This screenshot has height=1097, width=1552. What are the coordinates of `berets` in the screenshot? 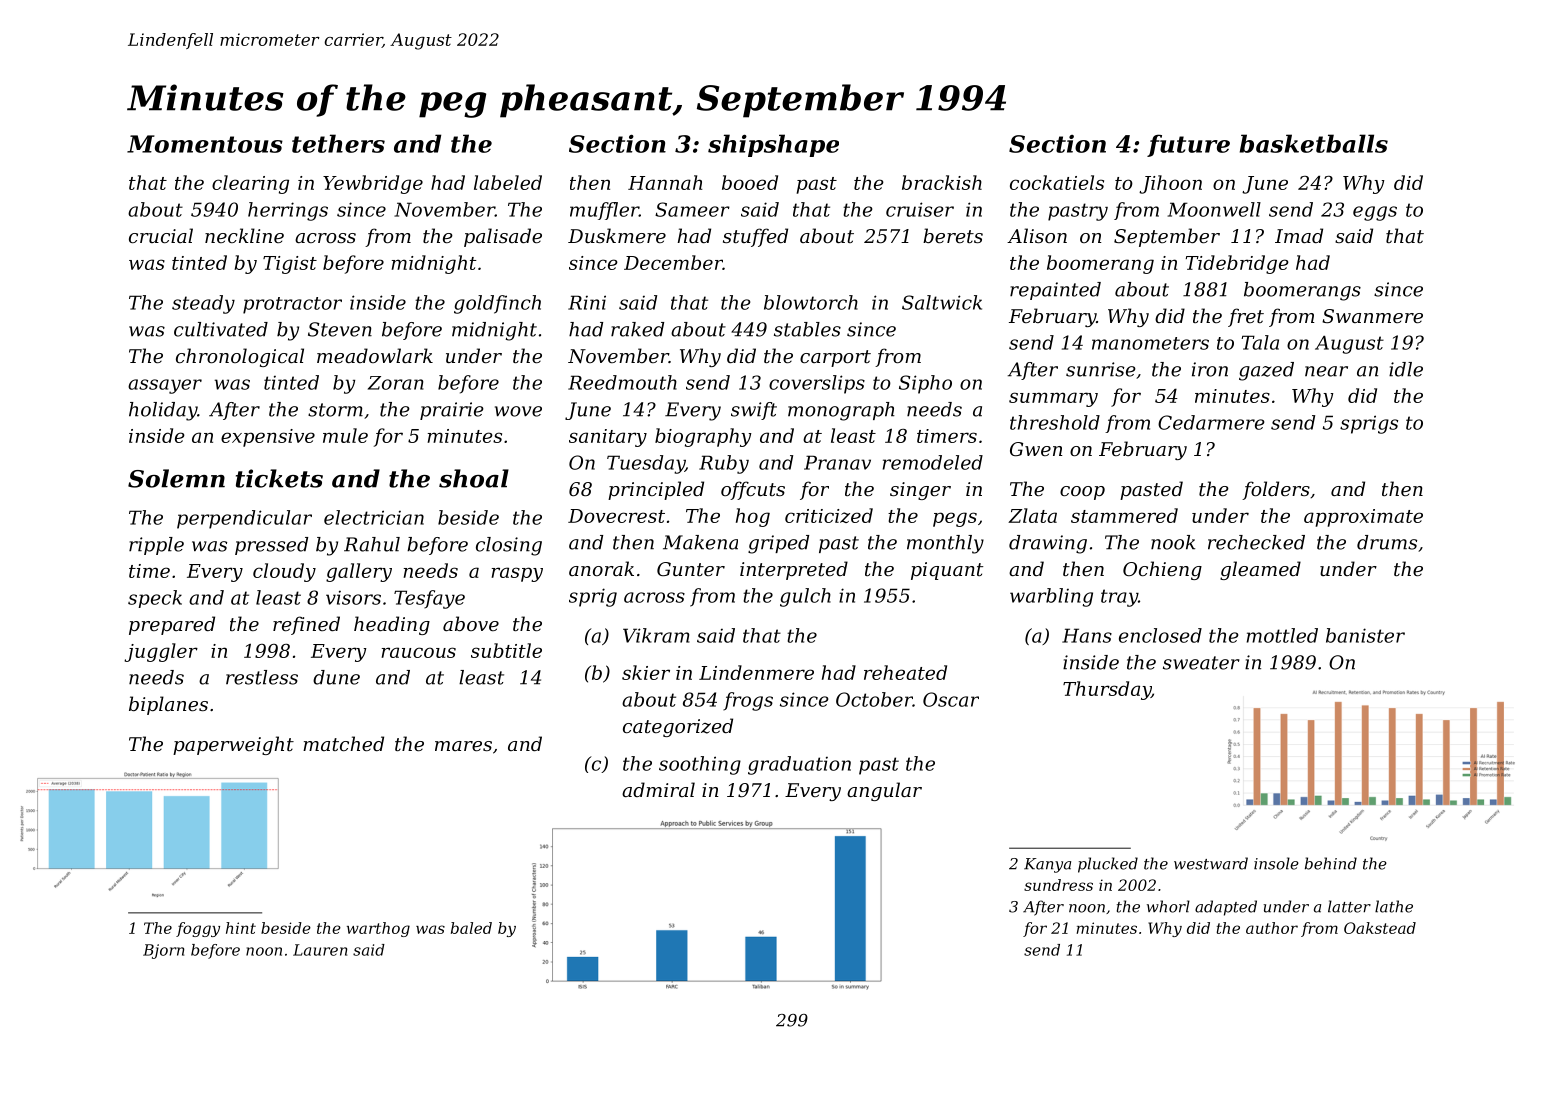 It's located at (953, 235).
